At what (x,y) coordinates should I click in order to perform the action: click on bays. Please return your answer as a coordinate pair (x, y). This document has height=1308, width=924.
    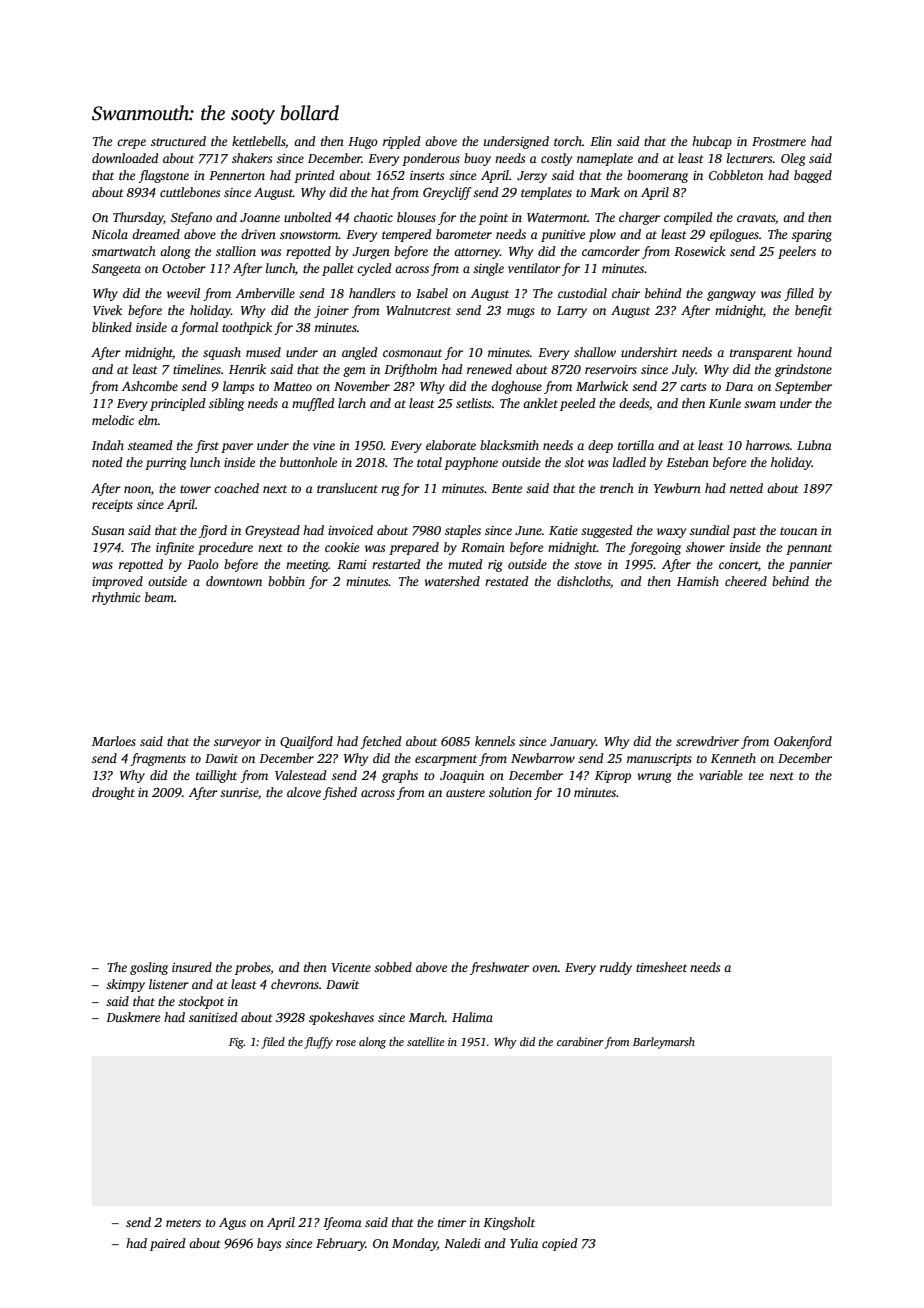
    Looking at the image, I should click on (269, 1244).
